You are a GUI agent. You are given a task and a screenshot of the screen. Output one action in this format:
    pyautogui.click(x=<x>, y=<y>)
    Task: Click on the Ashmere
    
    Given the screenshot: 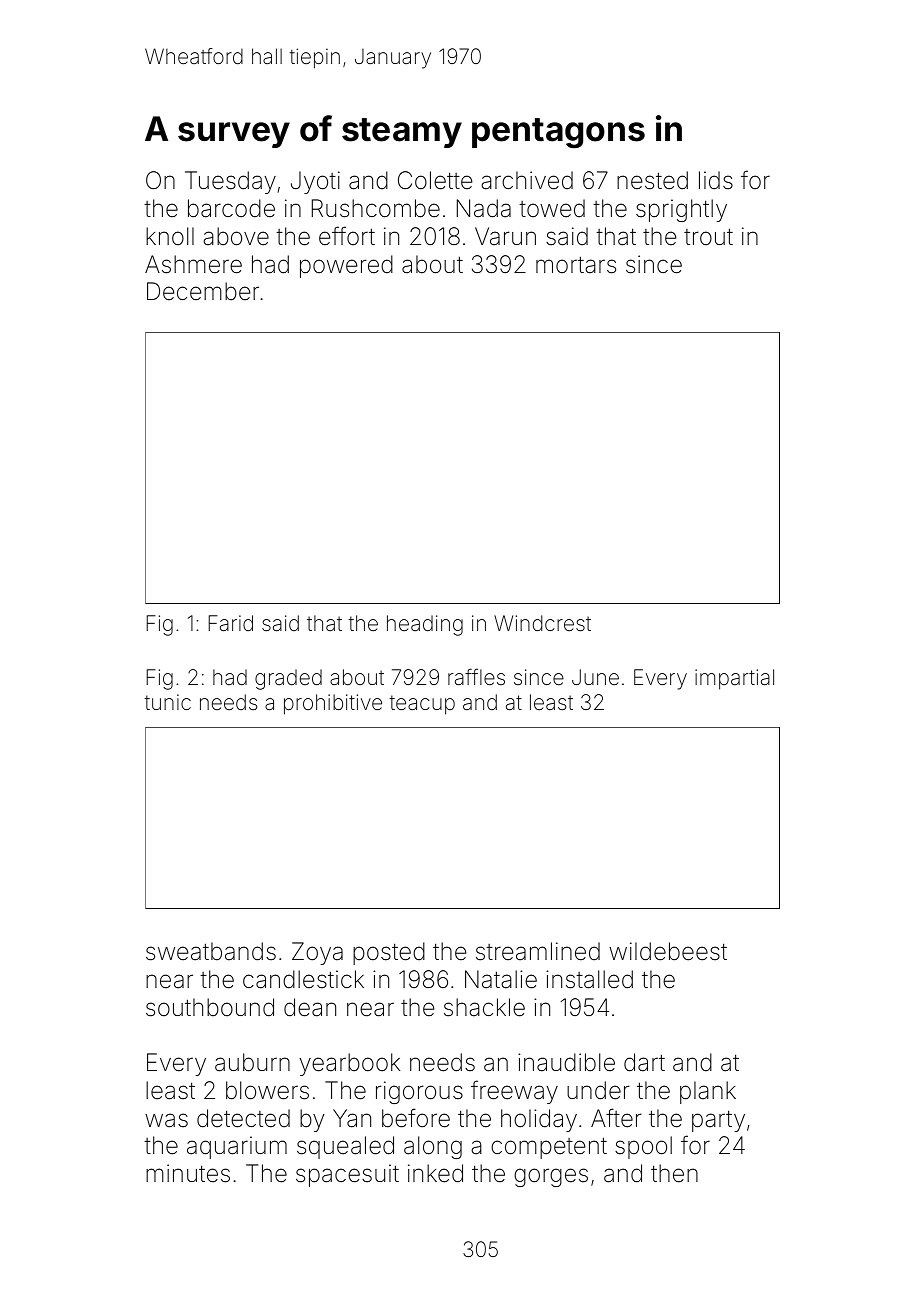 What is the action you would take?
    pyautogui.click(x=193, y=264)
